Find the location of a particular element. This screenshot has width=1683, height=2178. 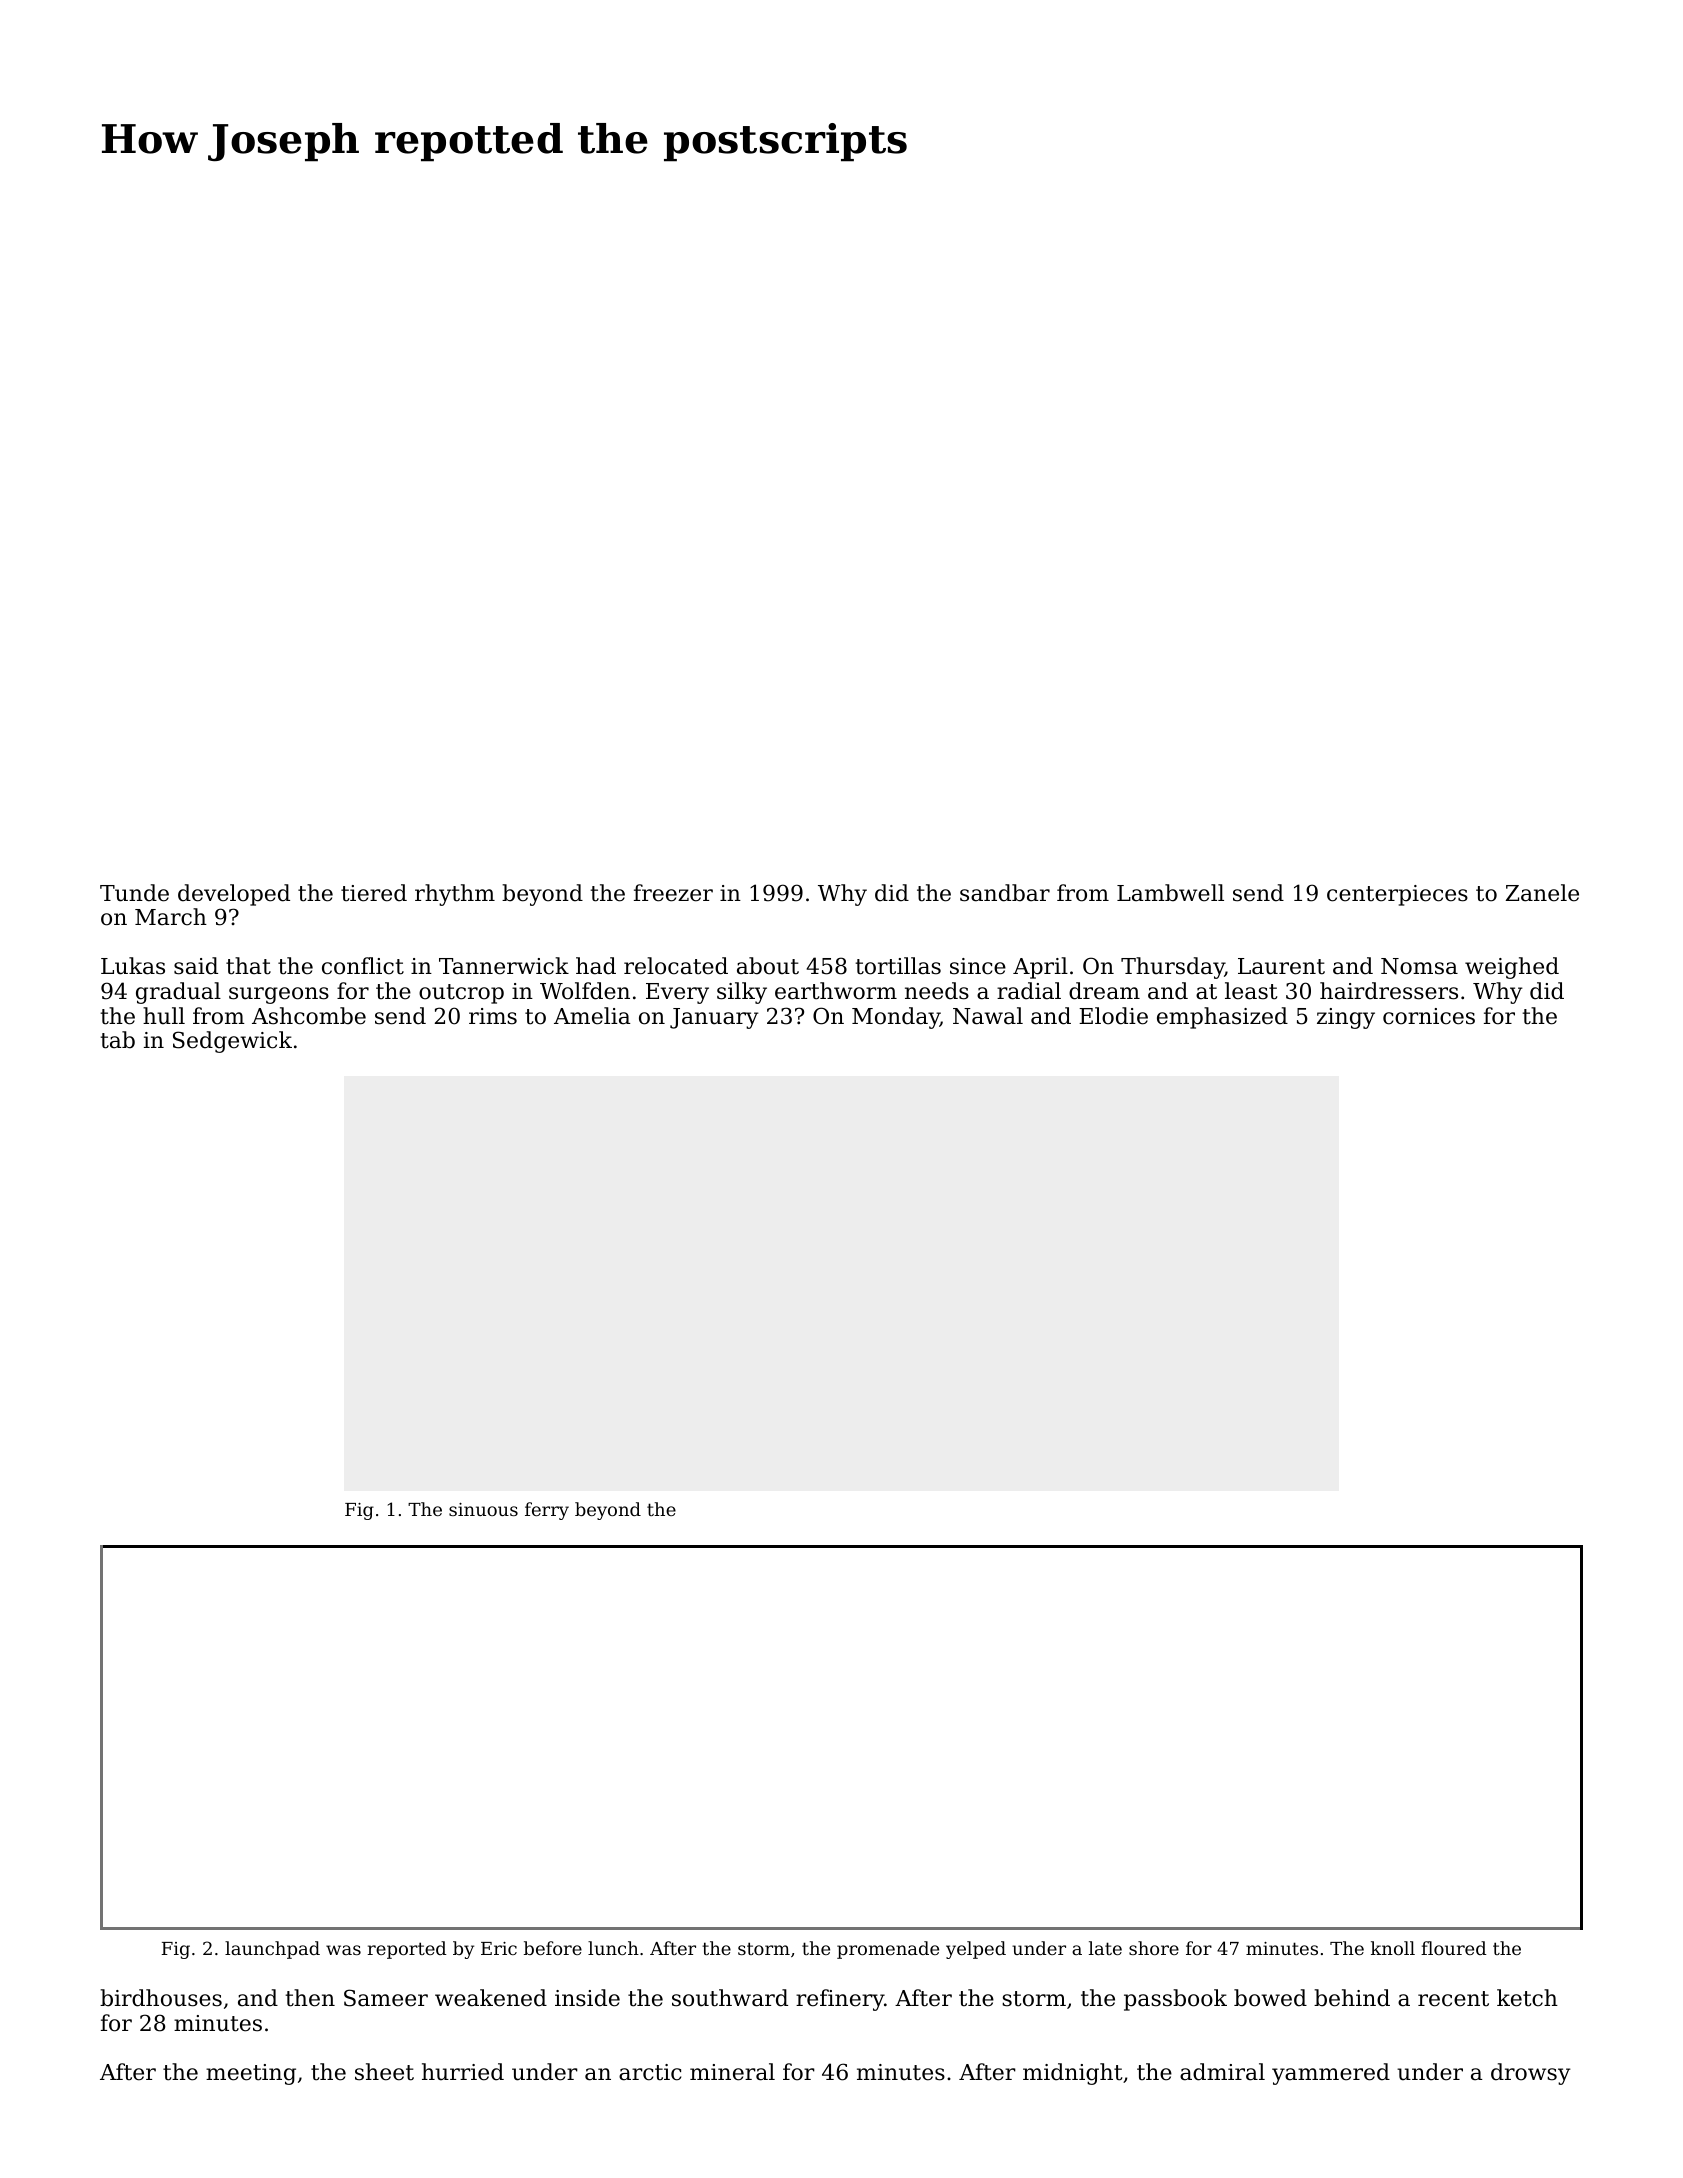

knoll is located at coordinates (1393, 1948).
